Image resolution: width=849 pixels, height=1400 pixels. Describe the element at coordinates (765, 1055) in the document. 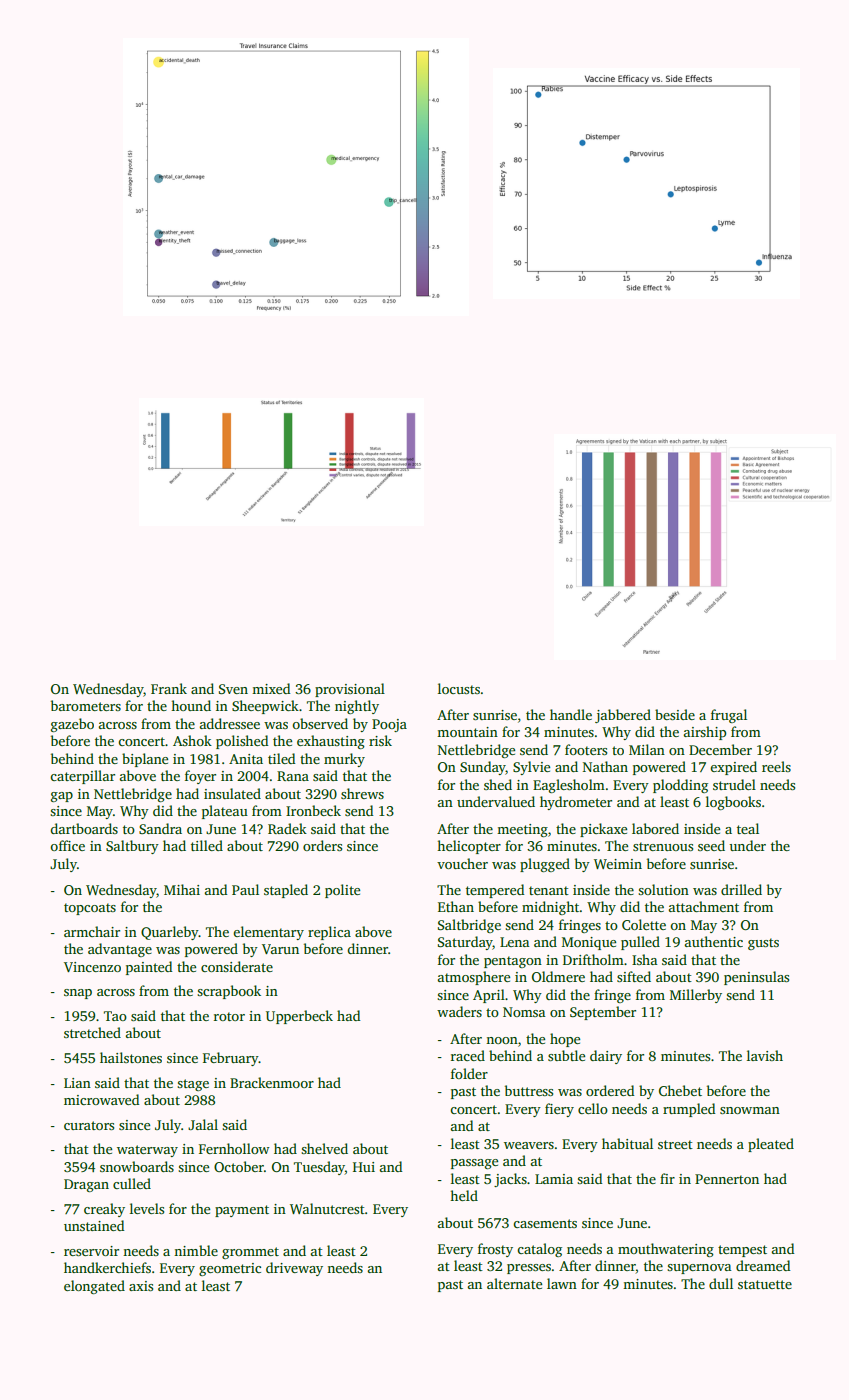

I see `lavish` at that location.
